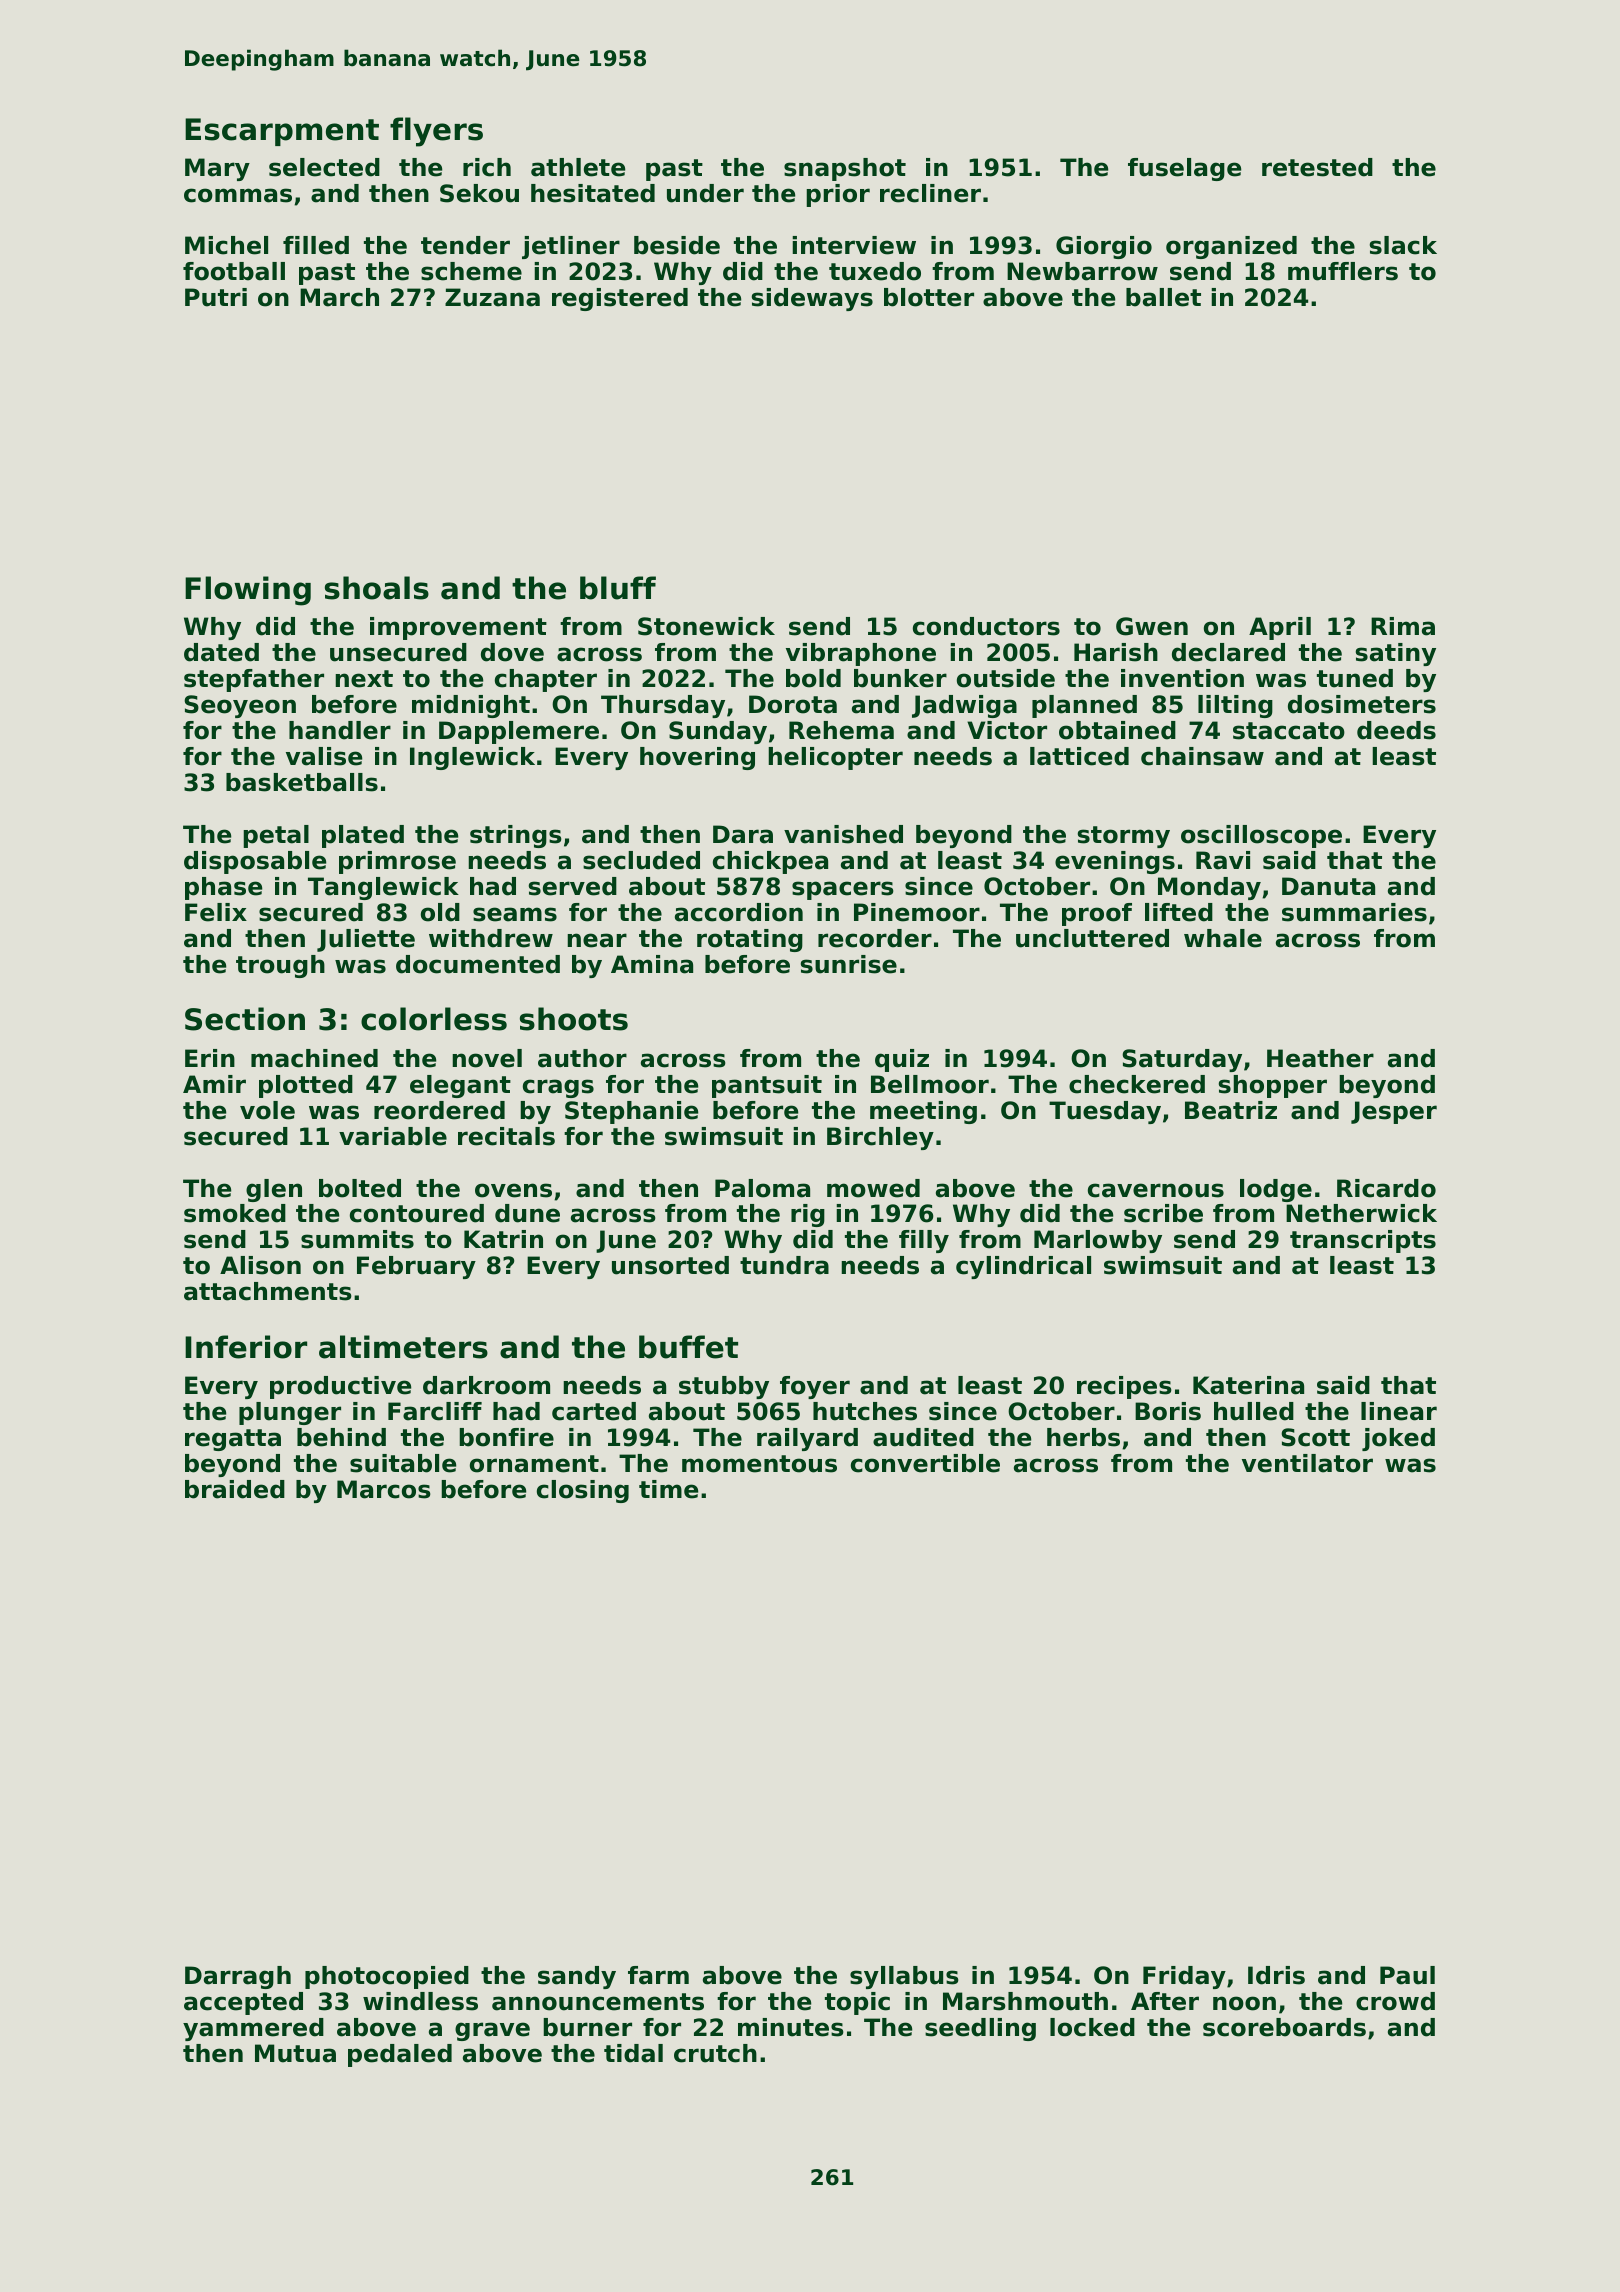  Describe the element at coordinates (593, 193) in the screenshot. I see `hesitated` at that location.
